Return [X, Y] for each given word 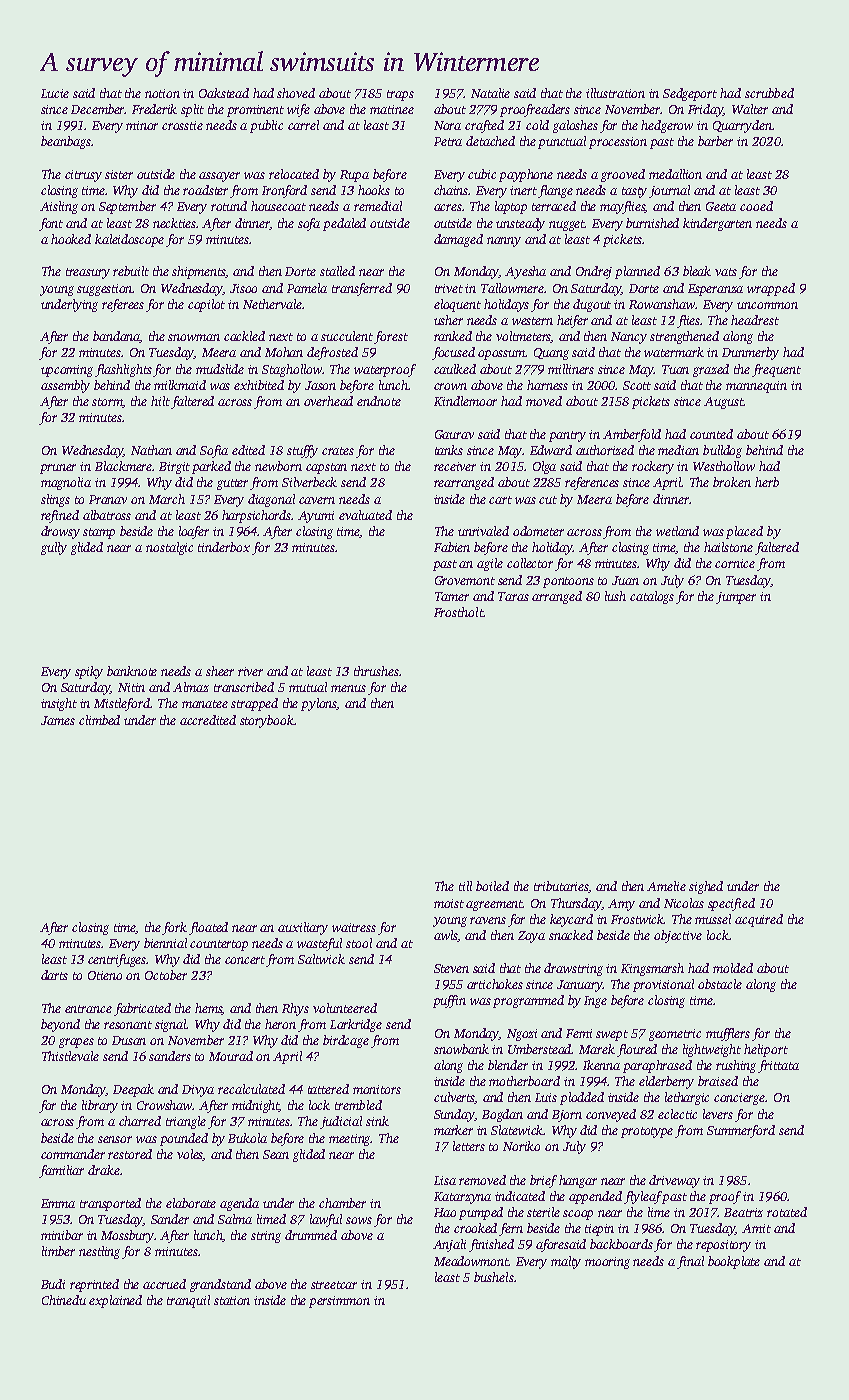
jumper [736, 598]
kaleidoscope [129, 240]
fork [174, 928]
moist [449, 903]
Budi [53, 1284]
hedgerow [667, 126]
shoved [296, 93]
